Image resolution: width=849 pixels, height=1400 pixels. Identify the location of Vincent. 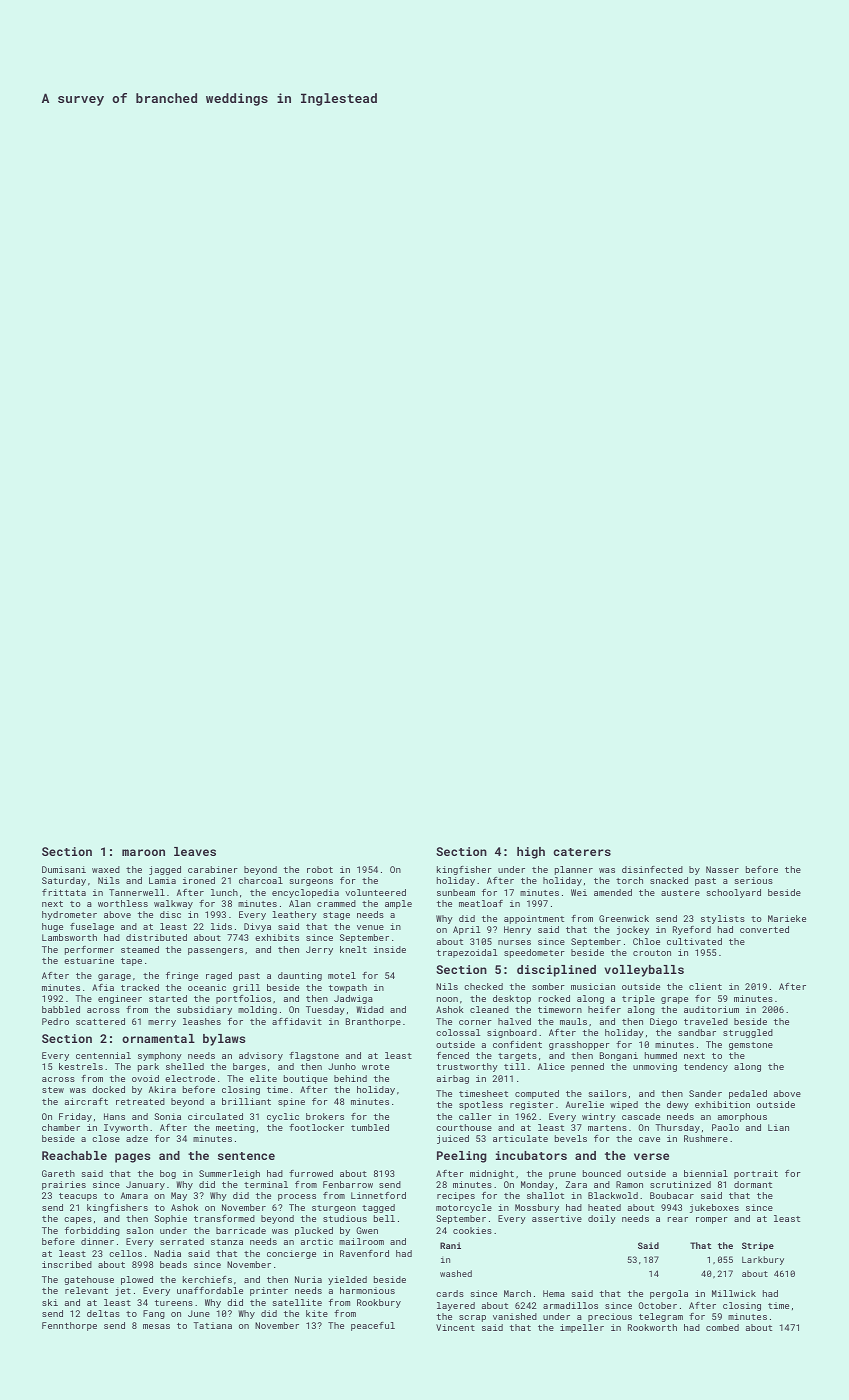
(455, 1327).
